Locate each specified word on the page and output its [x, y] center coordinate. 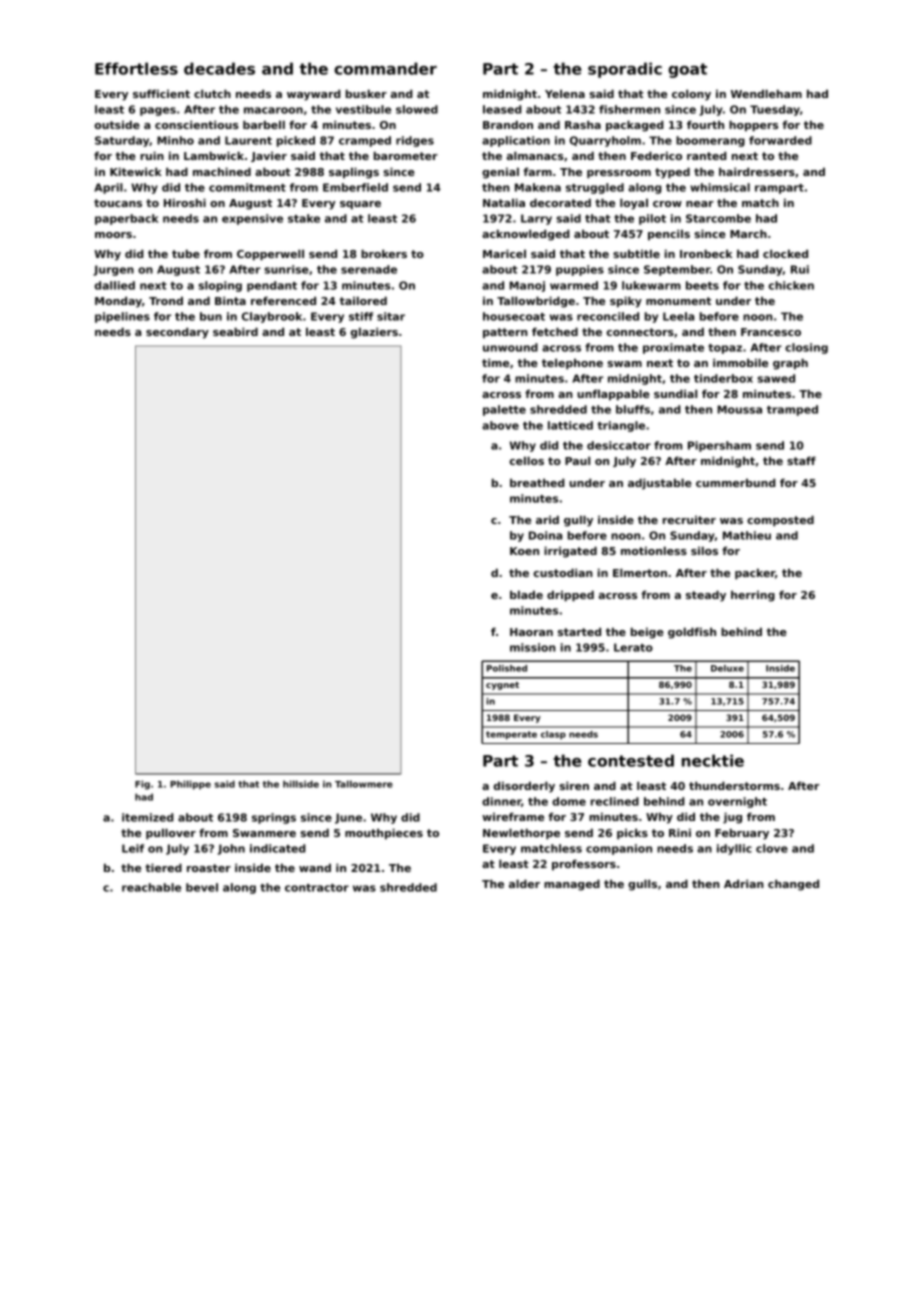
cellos [527, 460]
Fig [142, 785]
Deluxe [727, 668]
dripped [570, 596]
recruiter [689, 519]
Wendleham [766, 93]
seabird [235, 331]
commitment [247, 187]
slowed [417, 109]
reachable [151, 887]
